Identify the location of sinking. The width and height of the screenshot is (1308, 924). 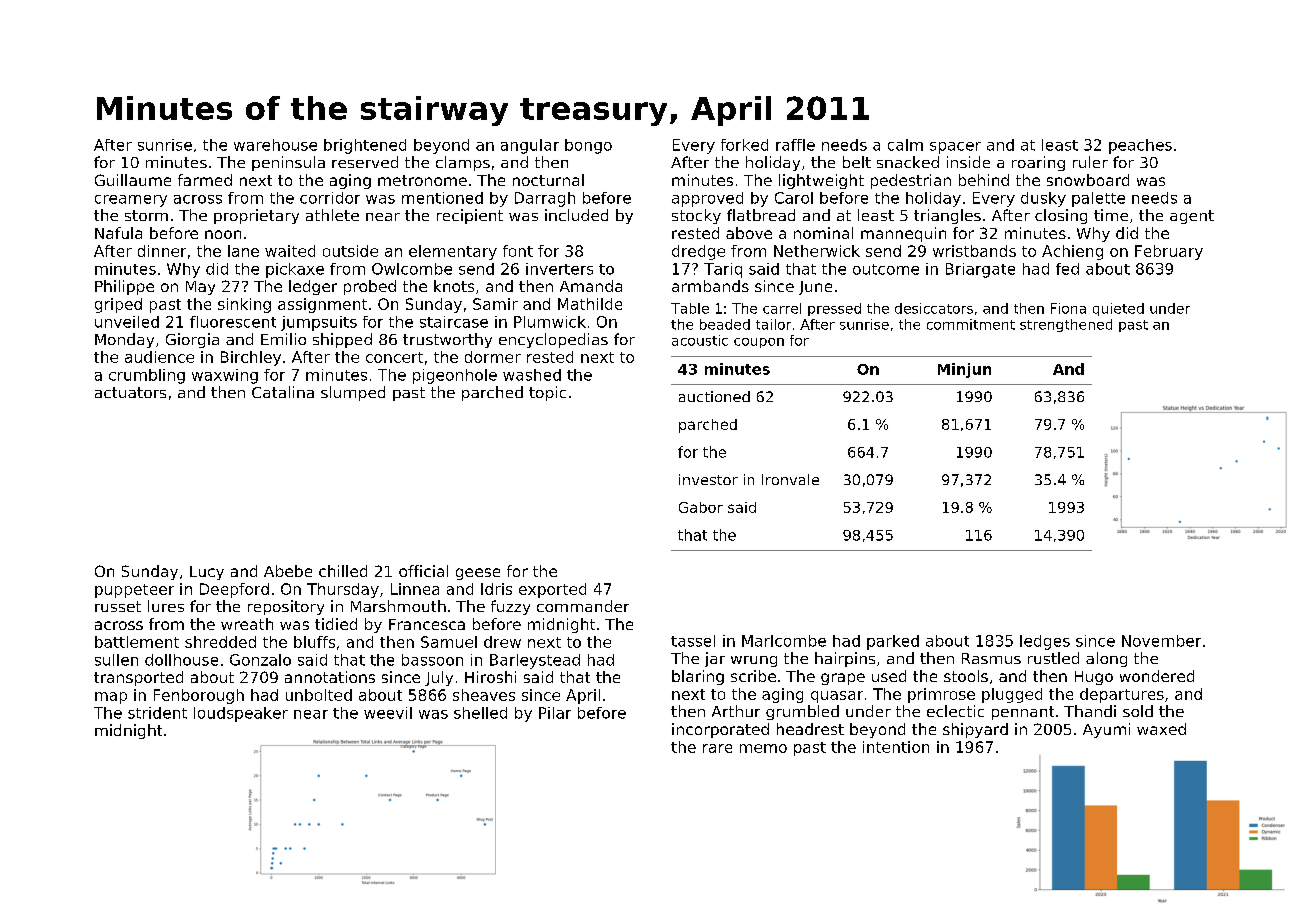
(244, 305).
